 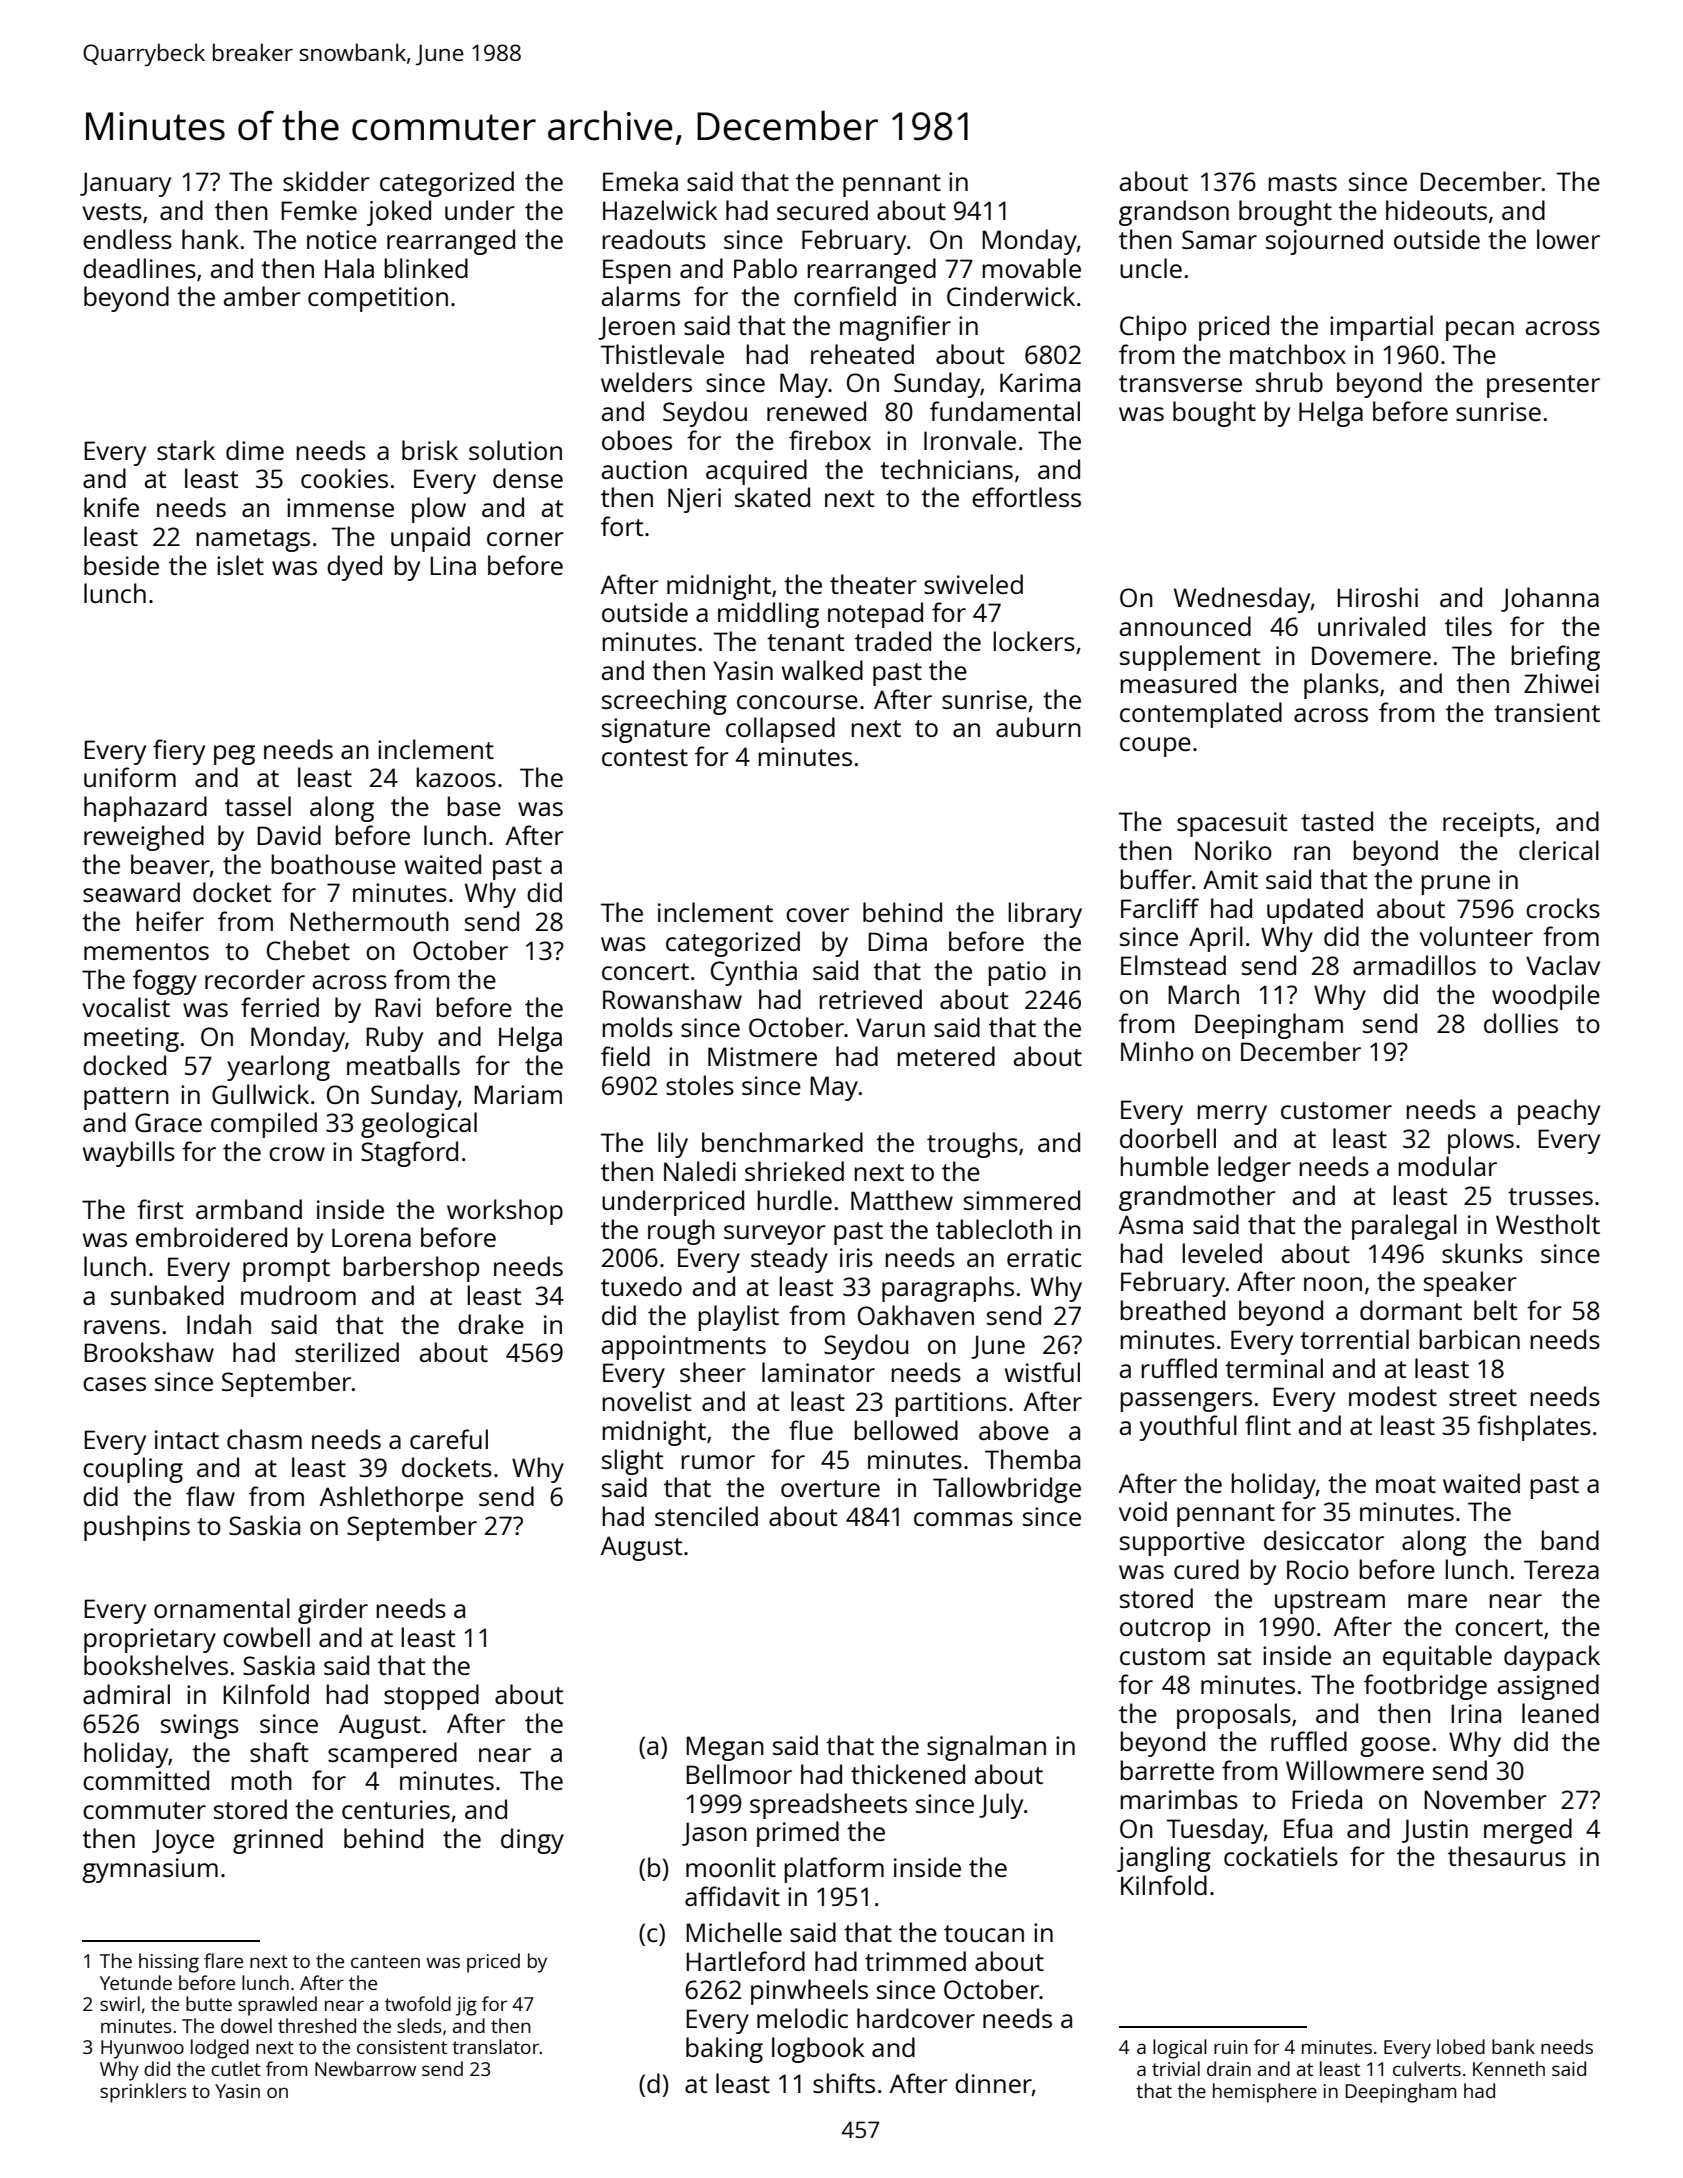 I want to click on Mistmere, so click(x=762, y=1056).
